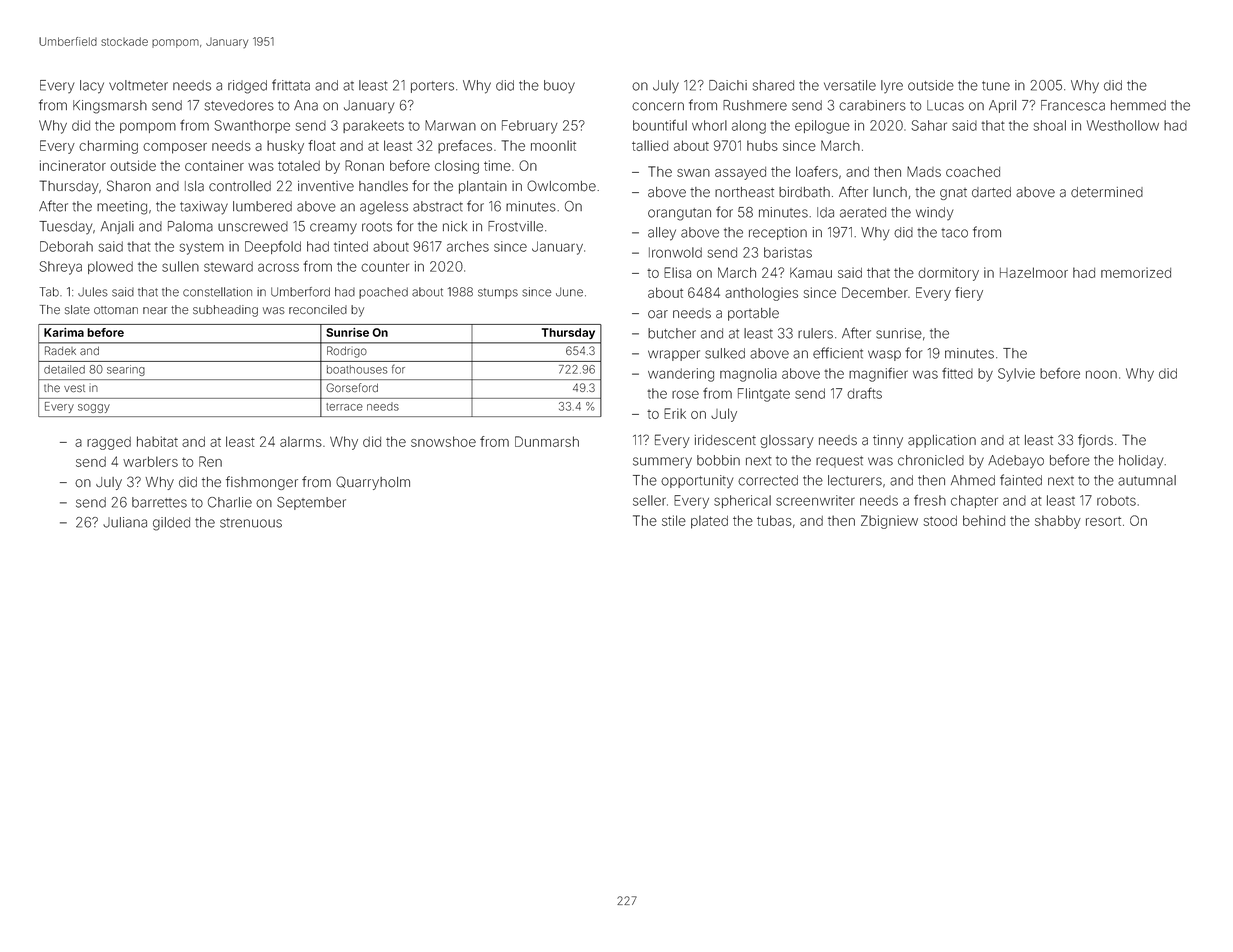 The image size is (1233, 952). I want to click on Paloma, so click(190, 226).
